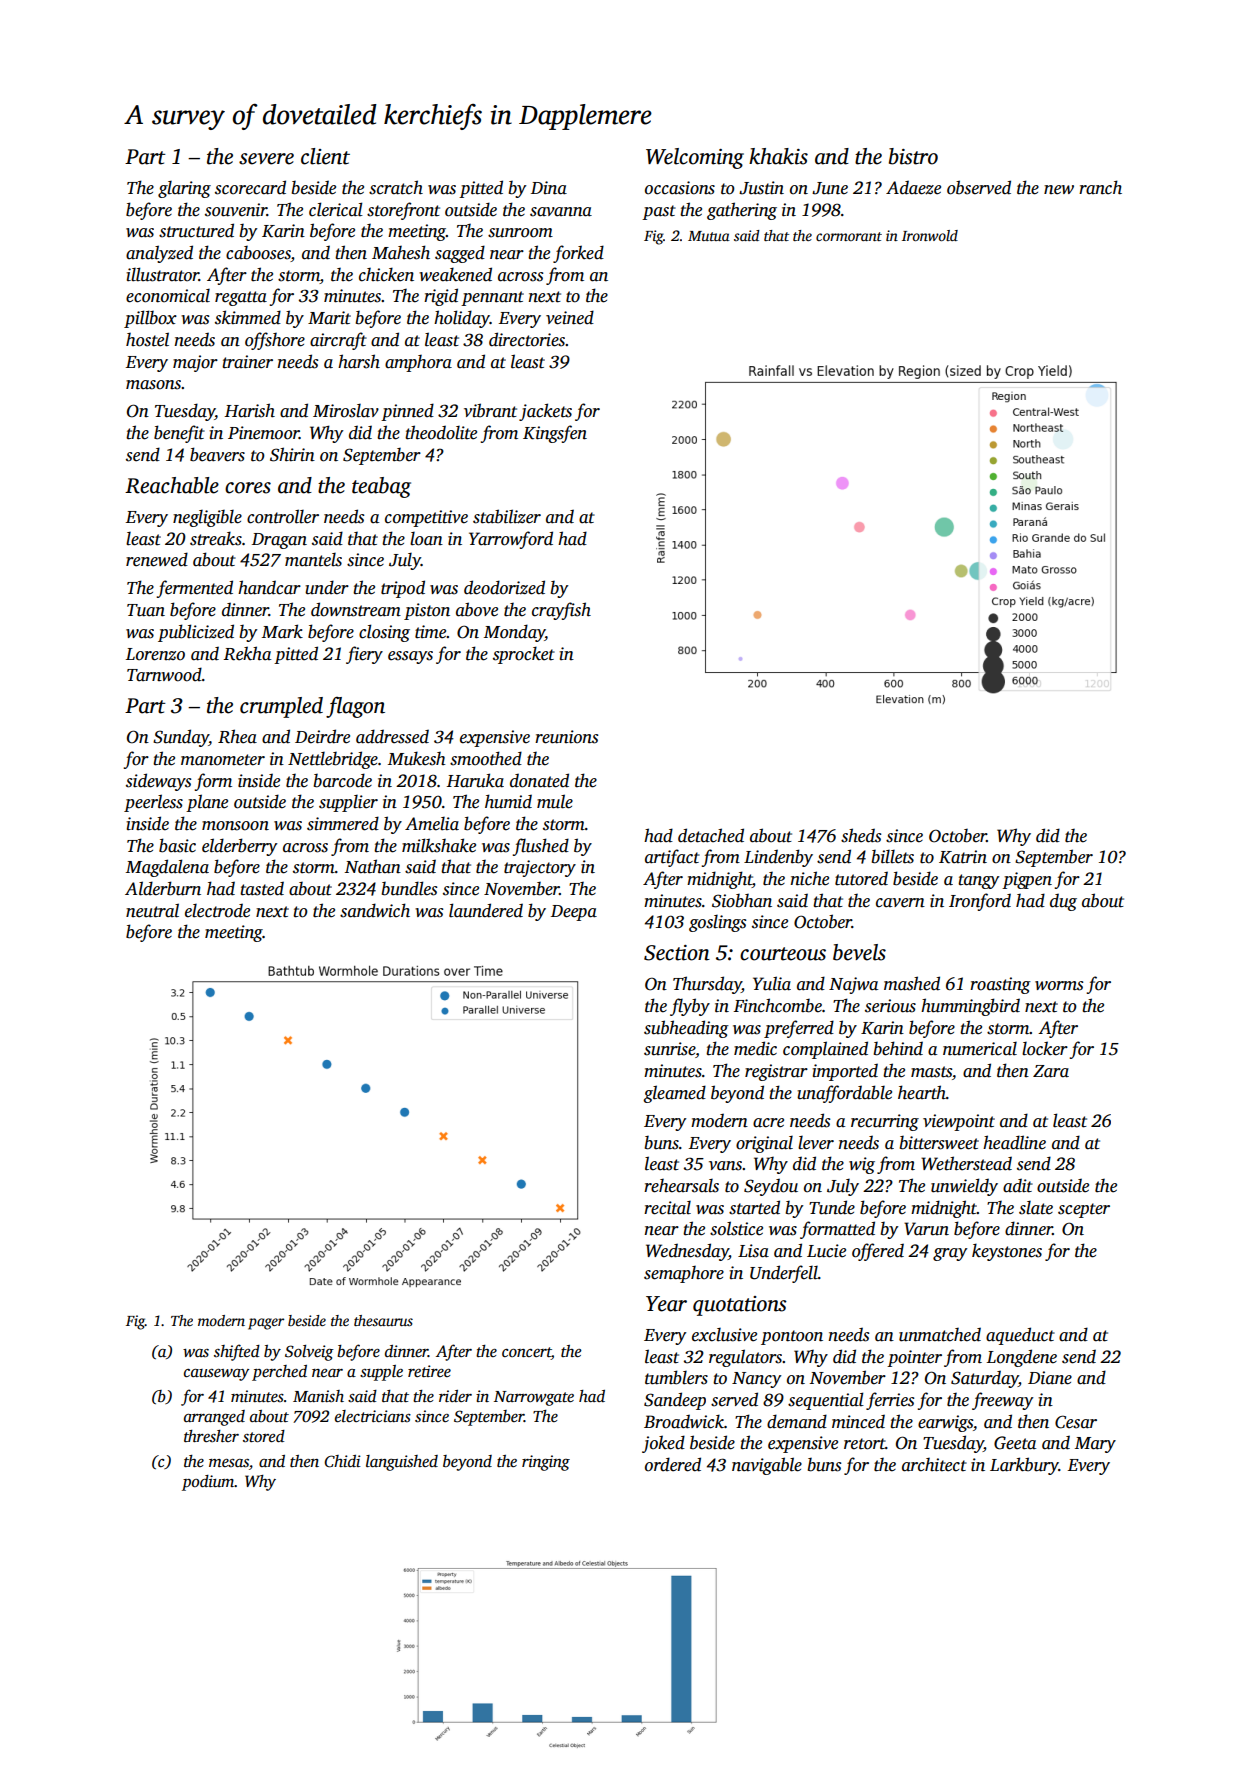  Describe the element at coordinates (667, 1208) in the screenshot. I see `recital` at that location.
